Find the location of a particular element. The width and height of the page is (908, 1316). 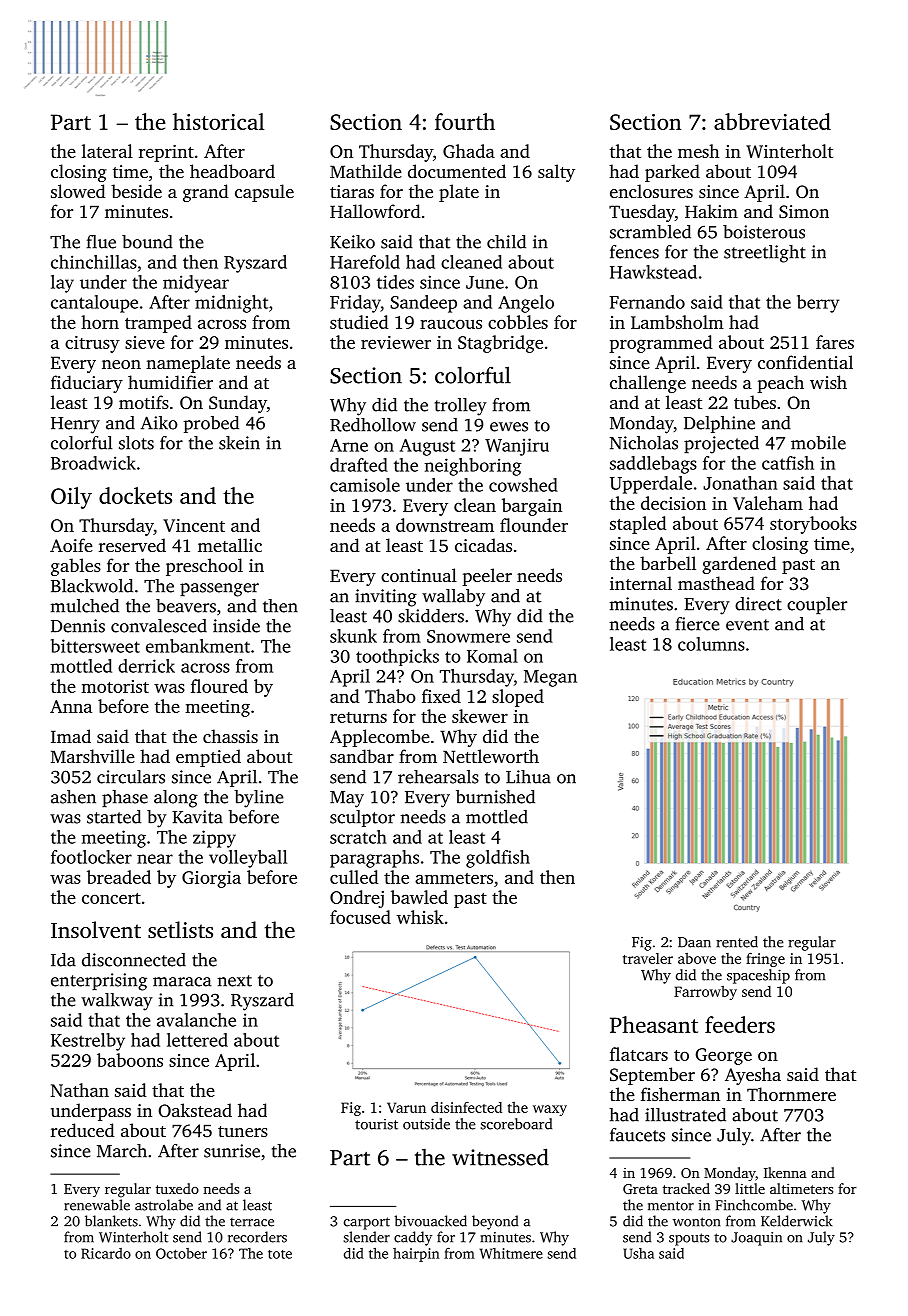

reduced is located at coordinates (82, 1130).
